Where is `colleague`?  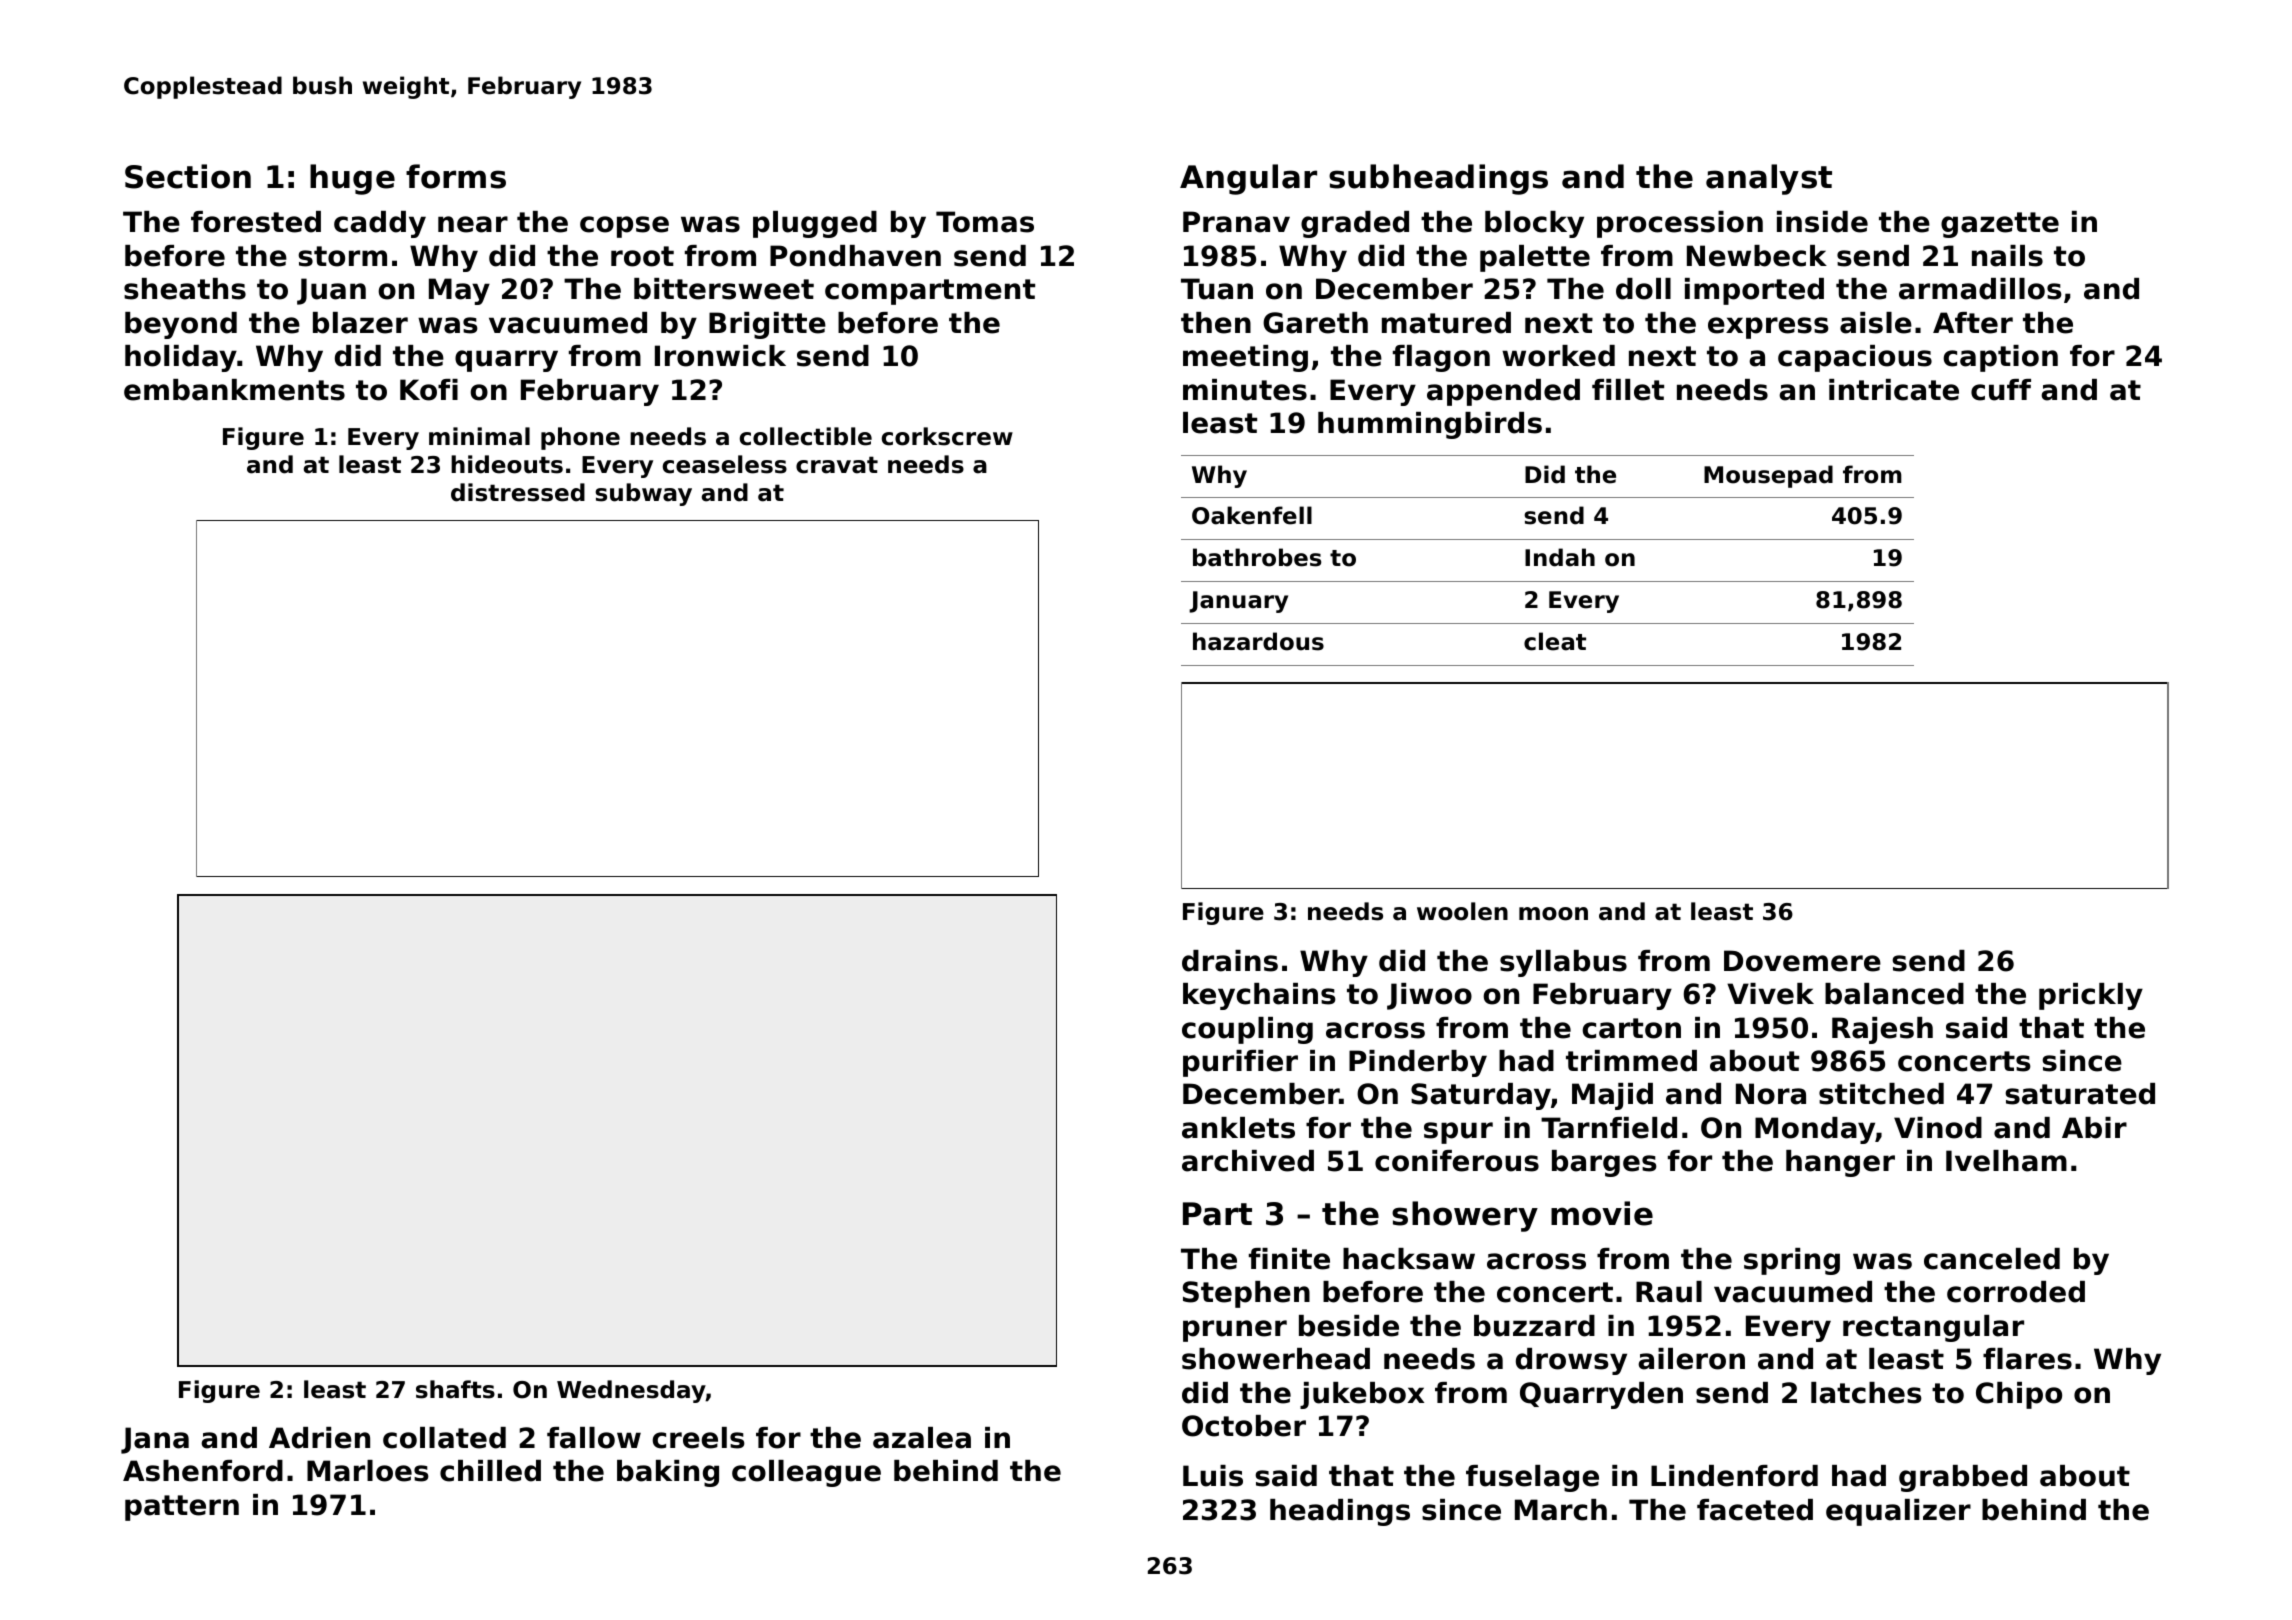 colleague is located at coordinates (806, 1473).
